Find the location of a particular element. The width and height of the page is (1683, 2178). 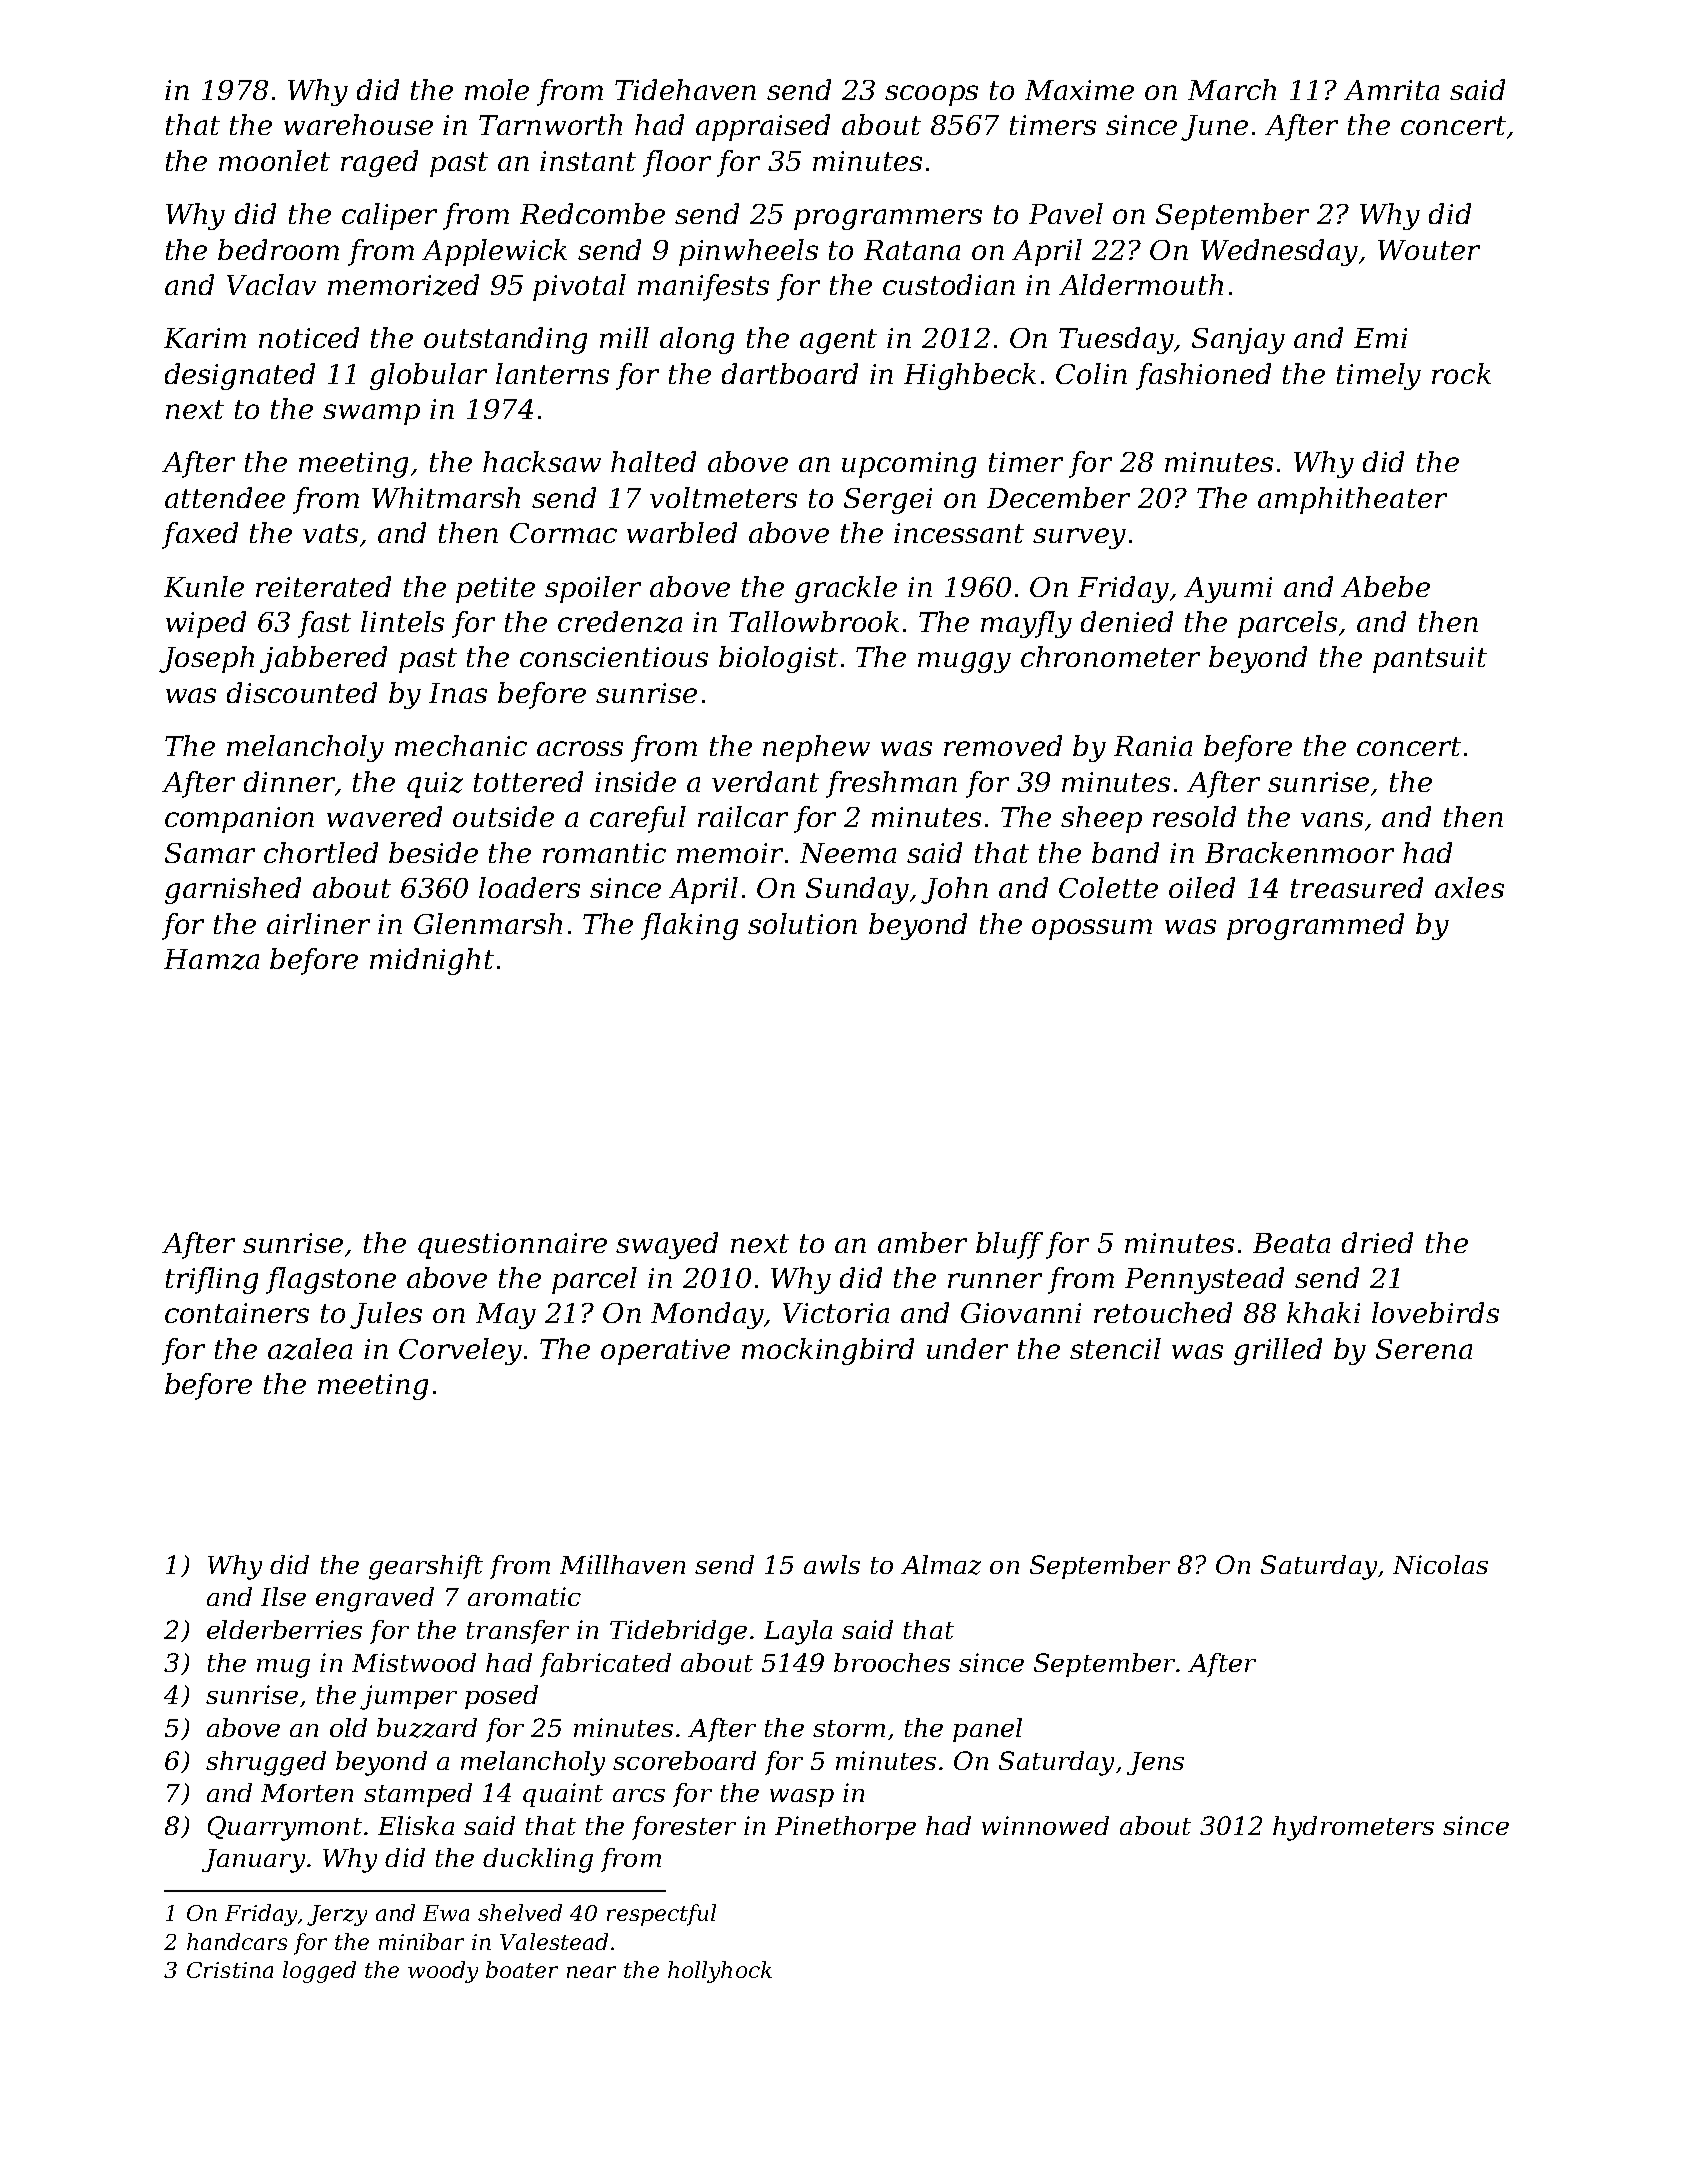

Nicolas is located at coordinates (1440, 1564).
